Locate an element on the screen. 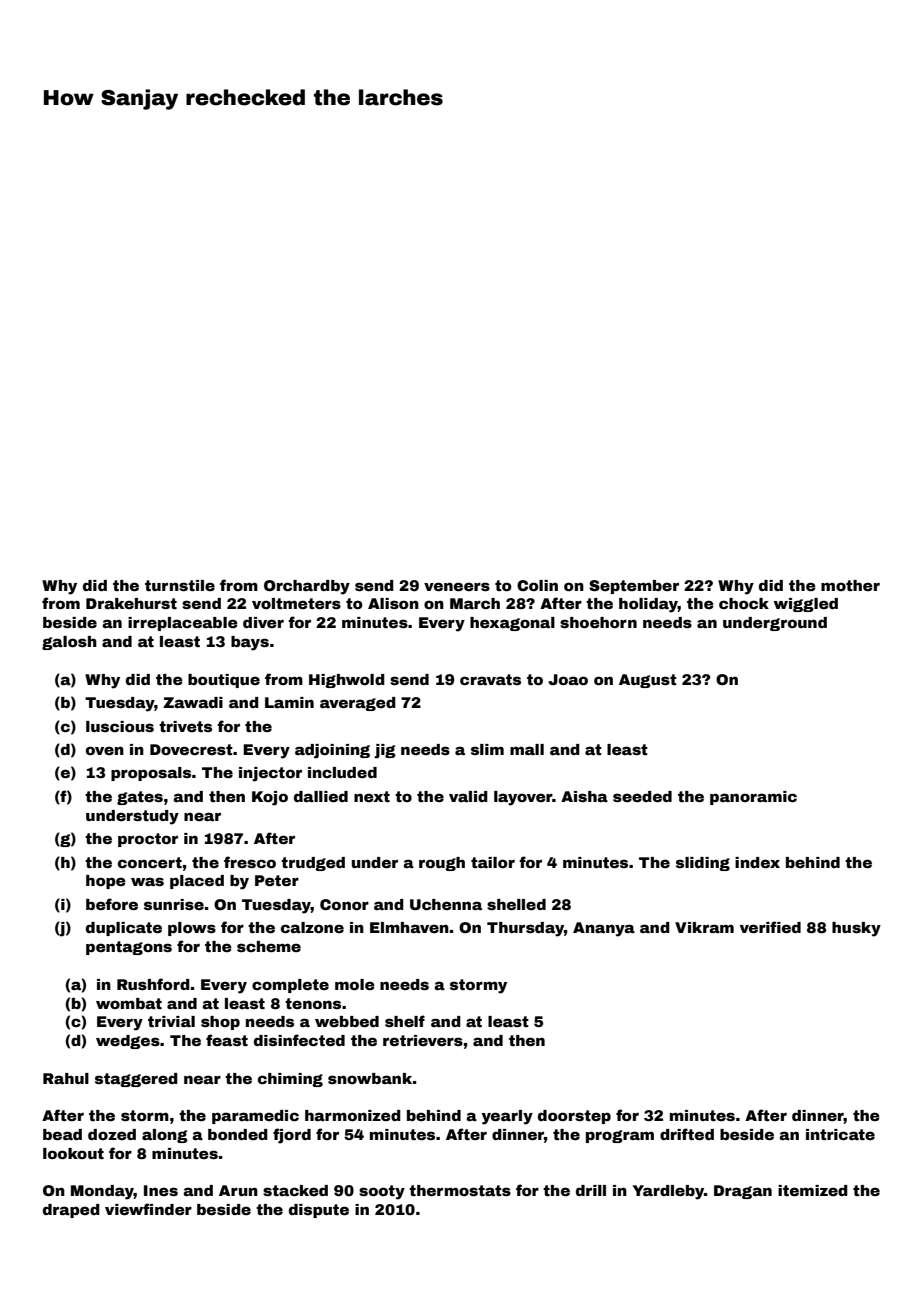  diver is located at coordinates (263, 622).
